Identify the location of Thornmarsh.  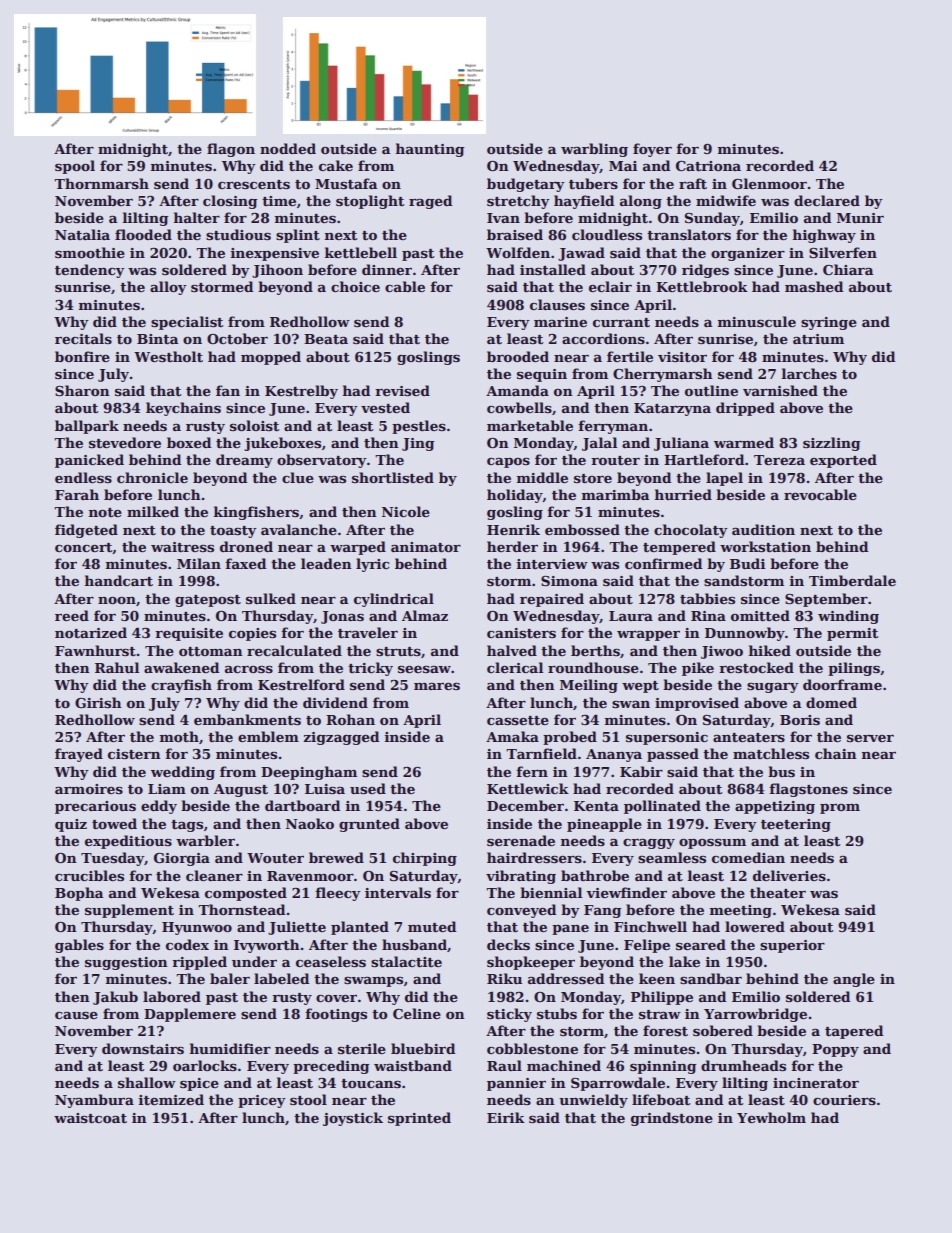
(101, 183).
